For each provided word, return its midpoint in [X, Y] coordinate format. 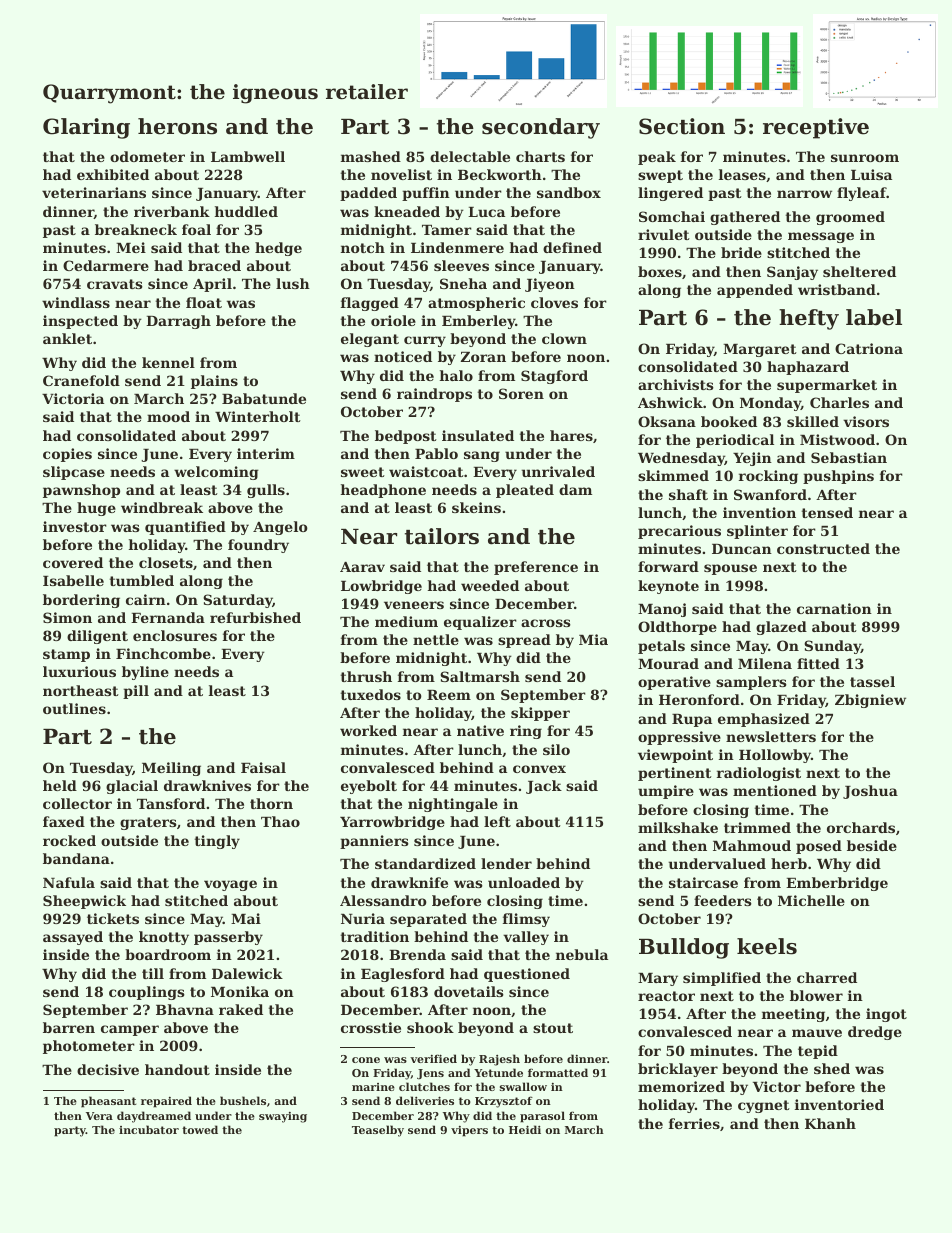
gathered [745, 218]
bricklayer [678, 1070]
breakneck [136, 229]
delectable [470, 156]
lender [506, 863]
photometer [89, 1047]
